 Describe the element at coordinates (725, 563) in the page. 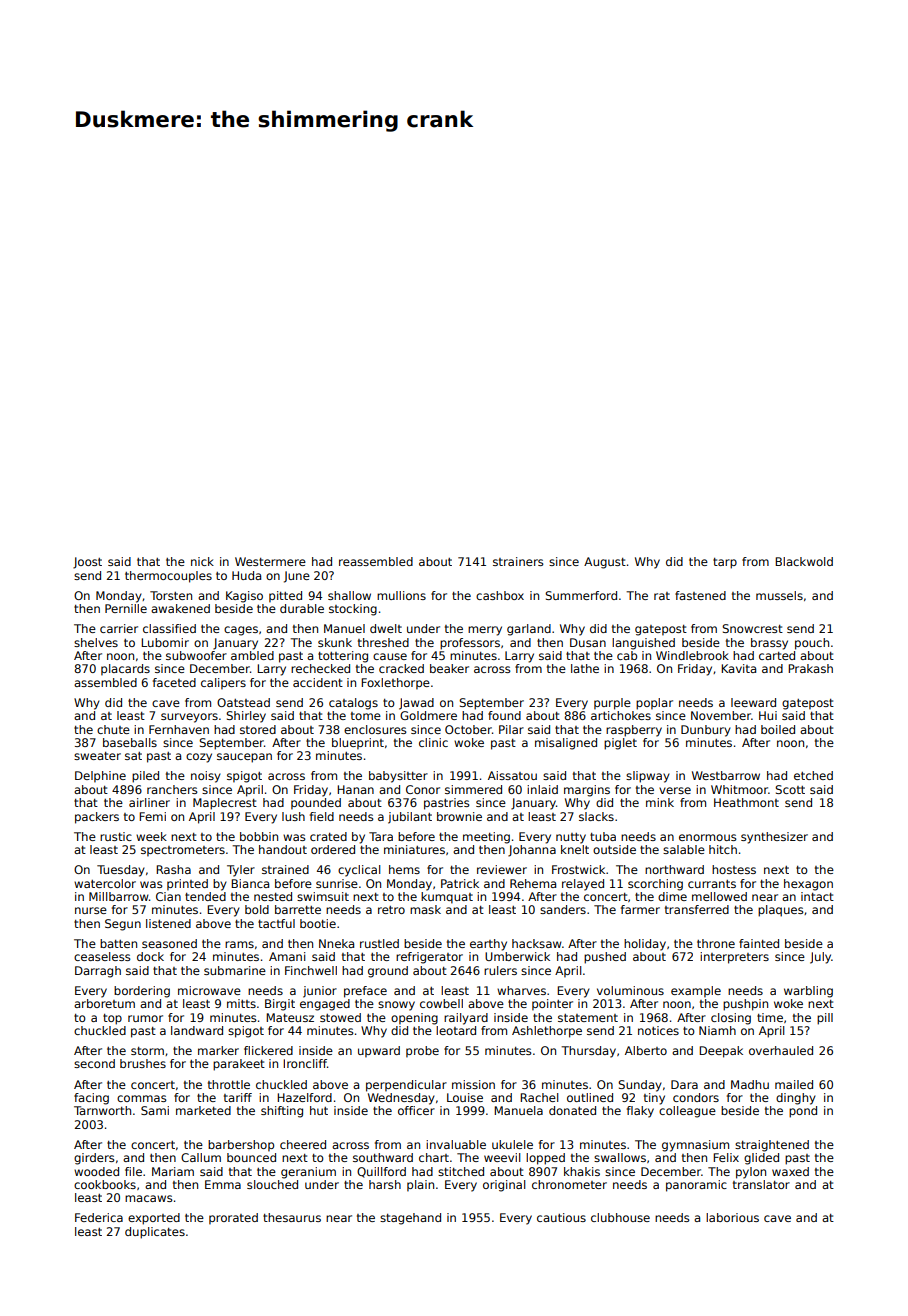

I see `tarp` at that location.
